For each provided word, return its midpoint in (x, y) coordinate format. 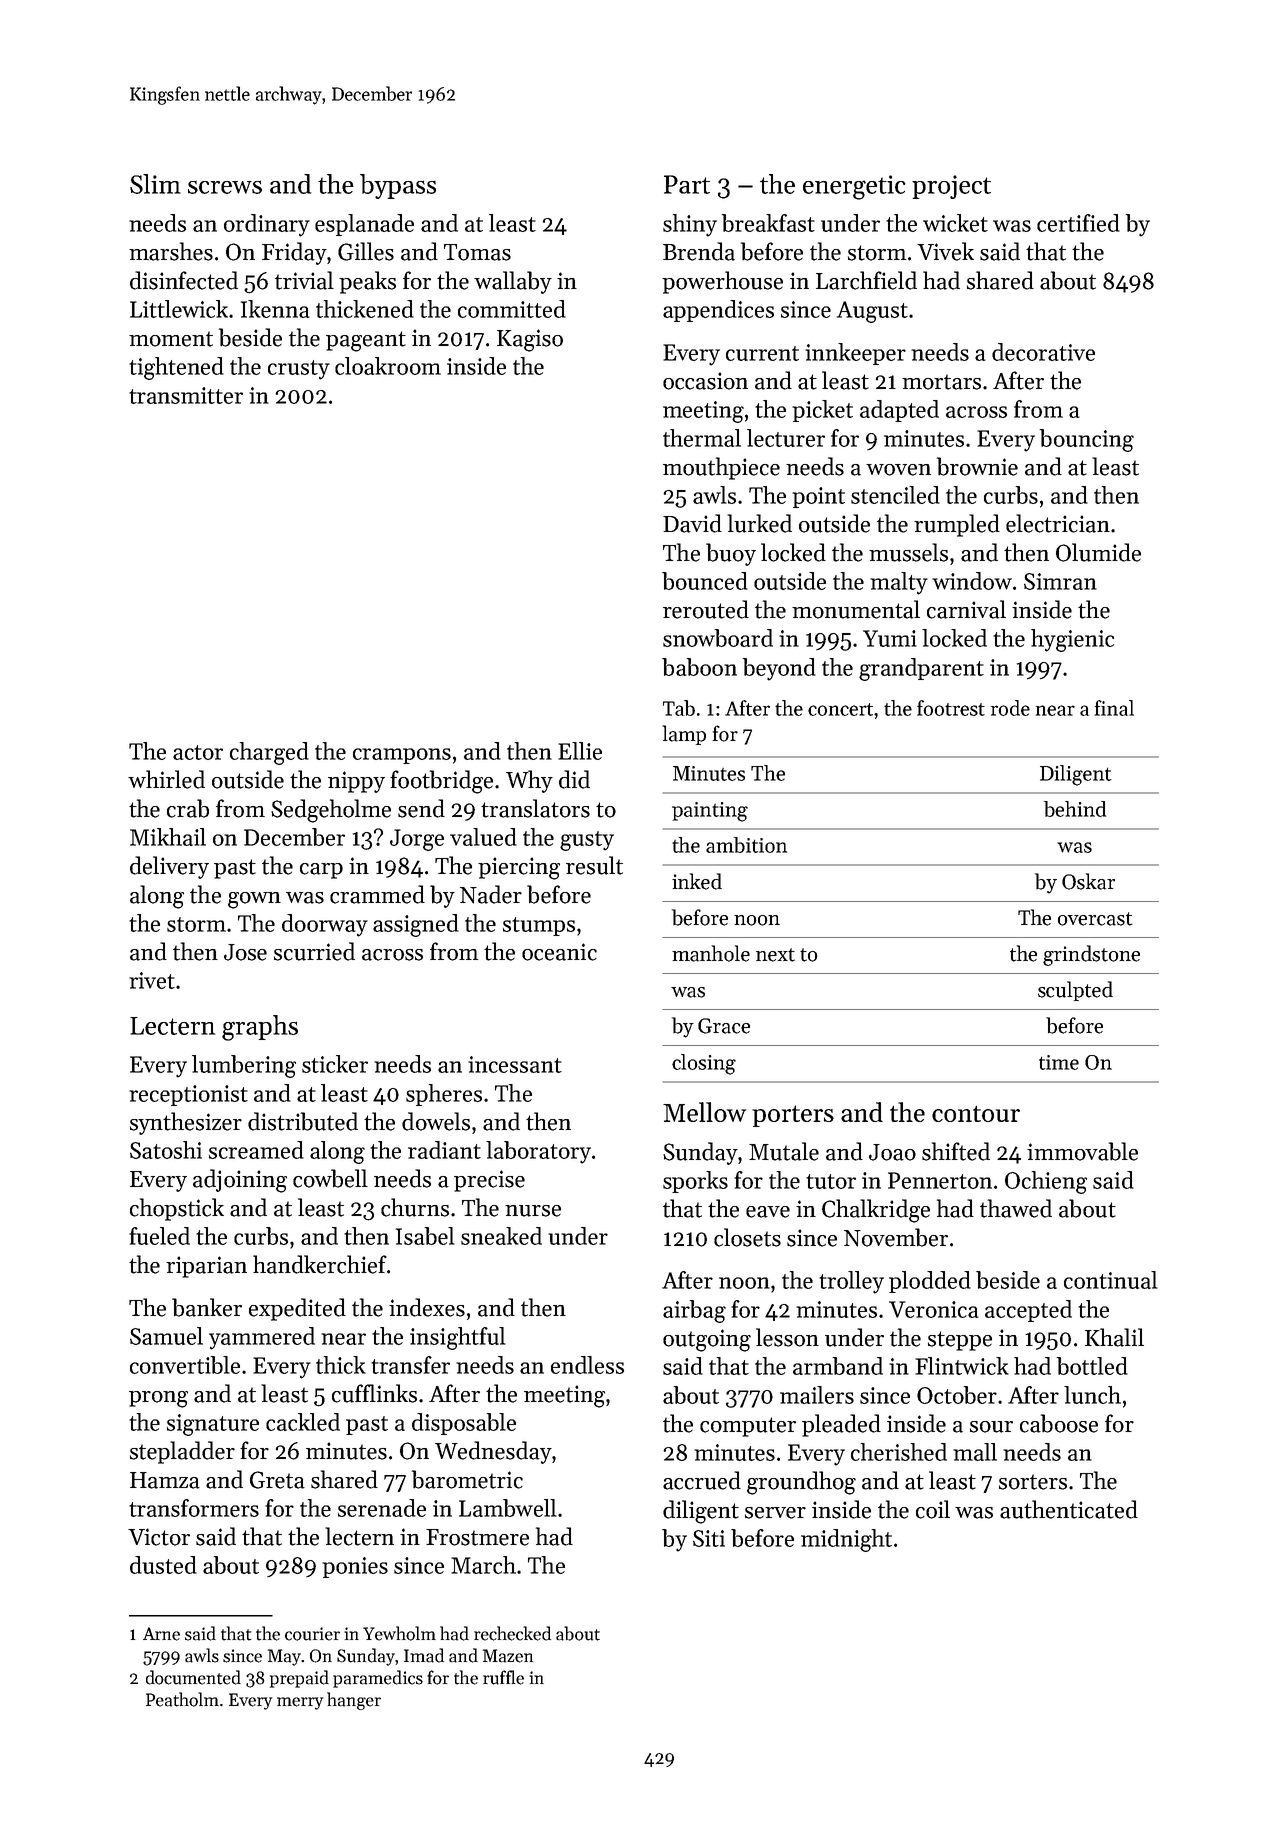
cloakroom (388, 366)
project (951, 187)
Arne (161, 1634)
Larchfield (866, 280)
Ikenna (275, 309)
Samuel (166, 1336)
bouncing (1087, 440)
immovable (1082, 1151)
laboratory (538, 1152)
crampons (402, 756)
